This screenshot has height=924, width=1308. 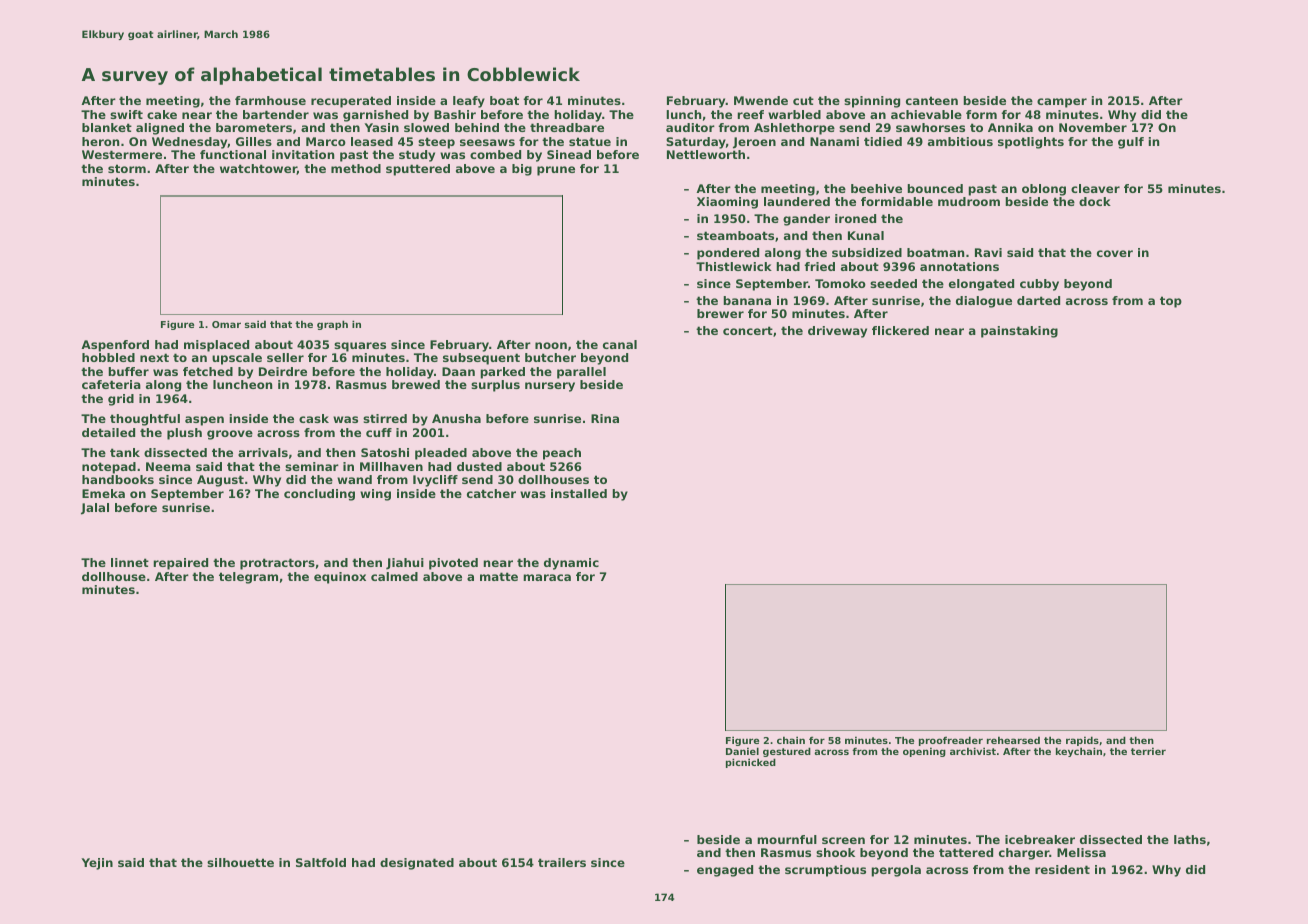 I want to click on gulf, so click(x=1131, y=143).
